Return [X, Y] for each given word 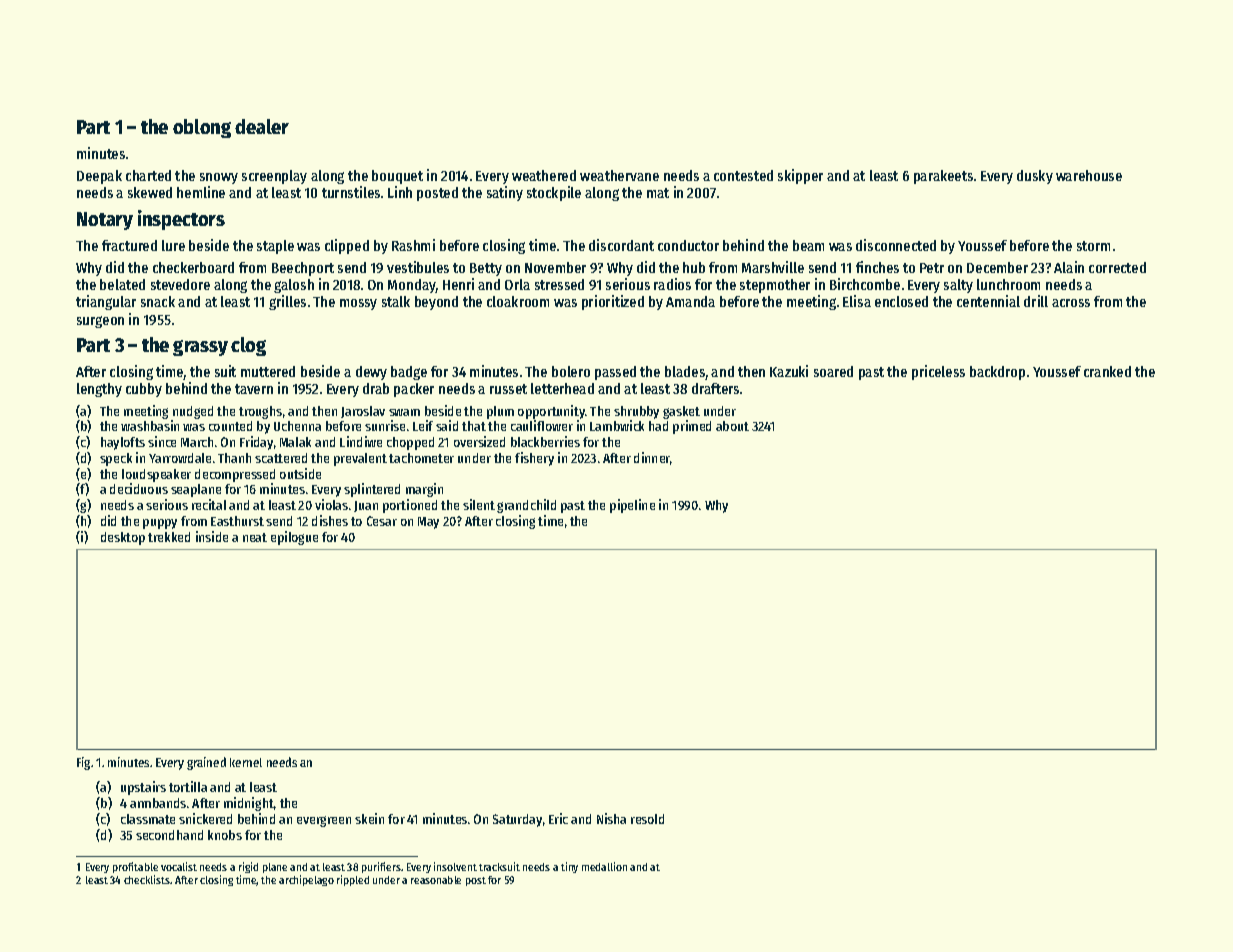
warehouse [1089, 175]
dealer [262, 126]
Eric [558, 818]
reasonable [436, 880]
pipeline [632, 506]
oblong [202, 128]
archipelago [306, 880]
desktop [123, 538]
